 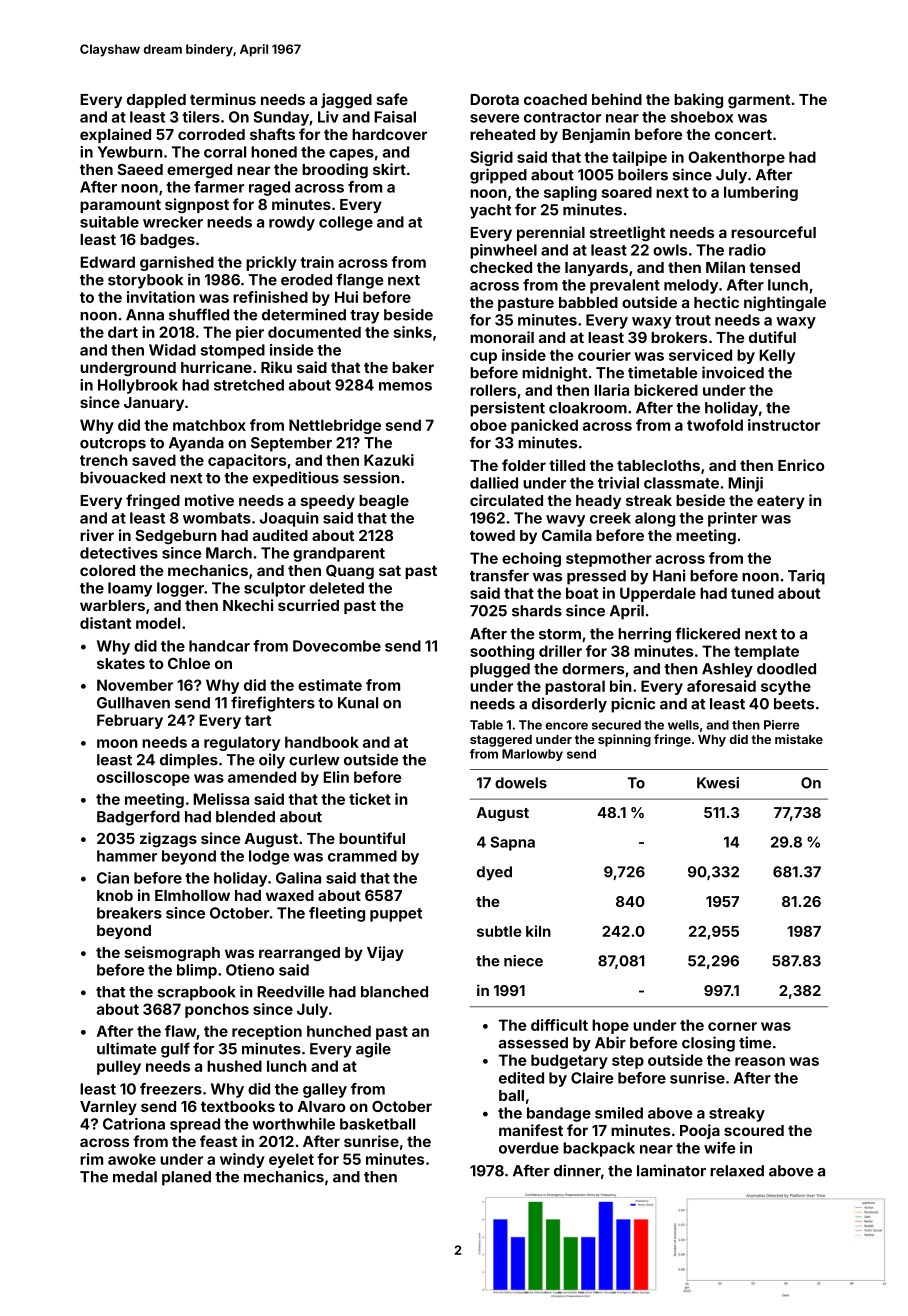 What do you see at coordinates (112, 605) in the screenshot?
I see `warblers` at bounding box center [112, 605].
